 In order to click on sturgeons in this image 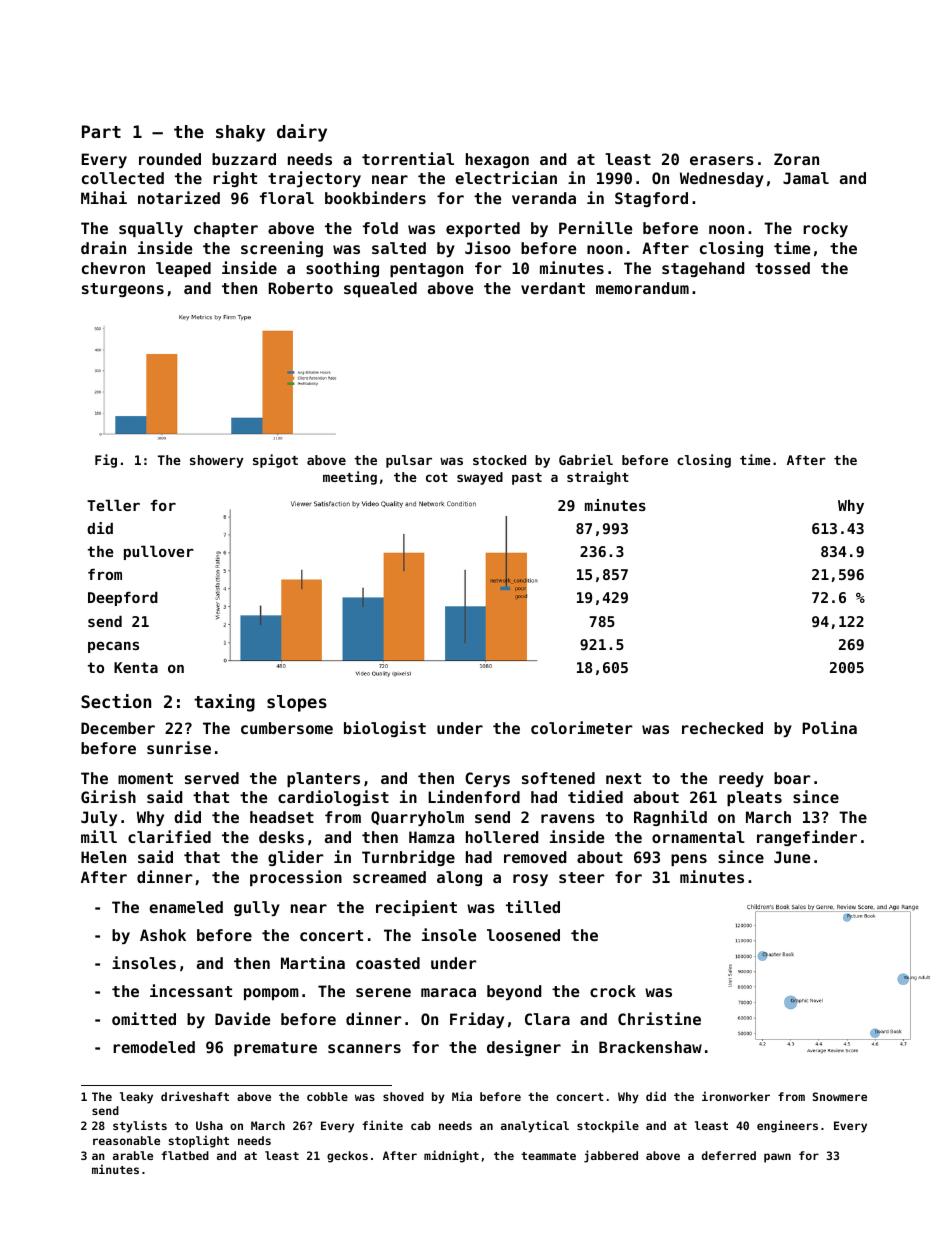, I will do `click(123, 290)`.
